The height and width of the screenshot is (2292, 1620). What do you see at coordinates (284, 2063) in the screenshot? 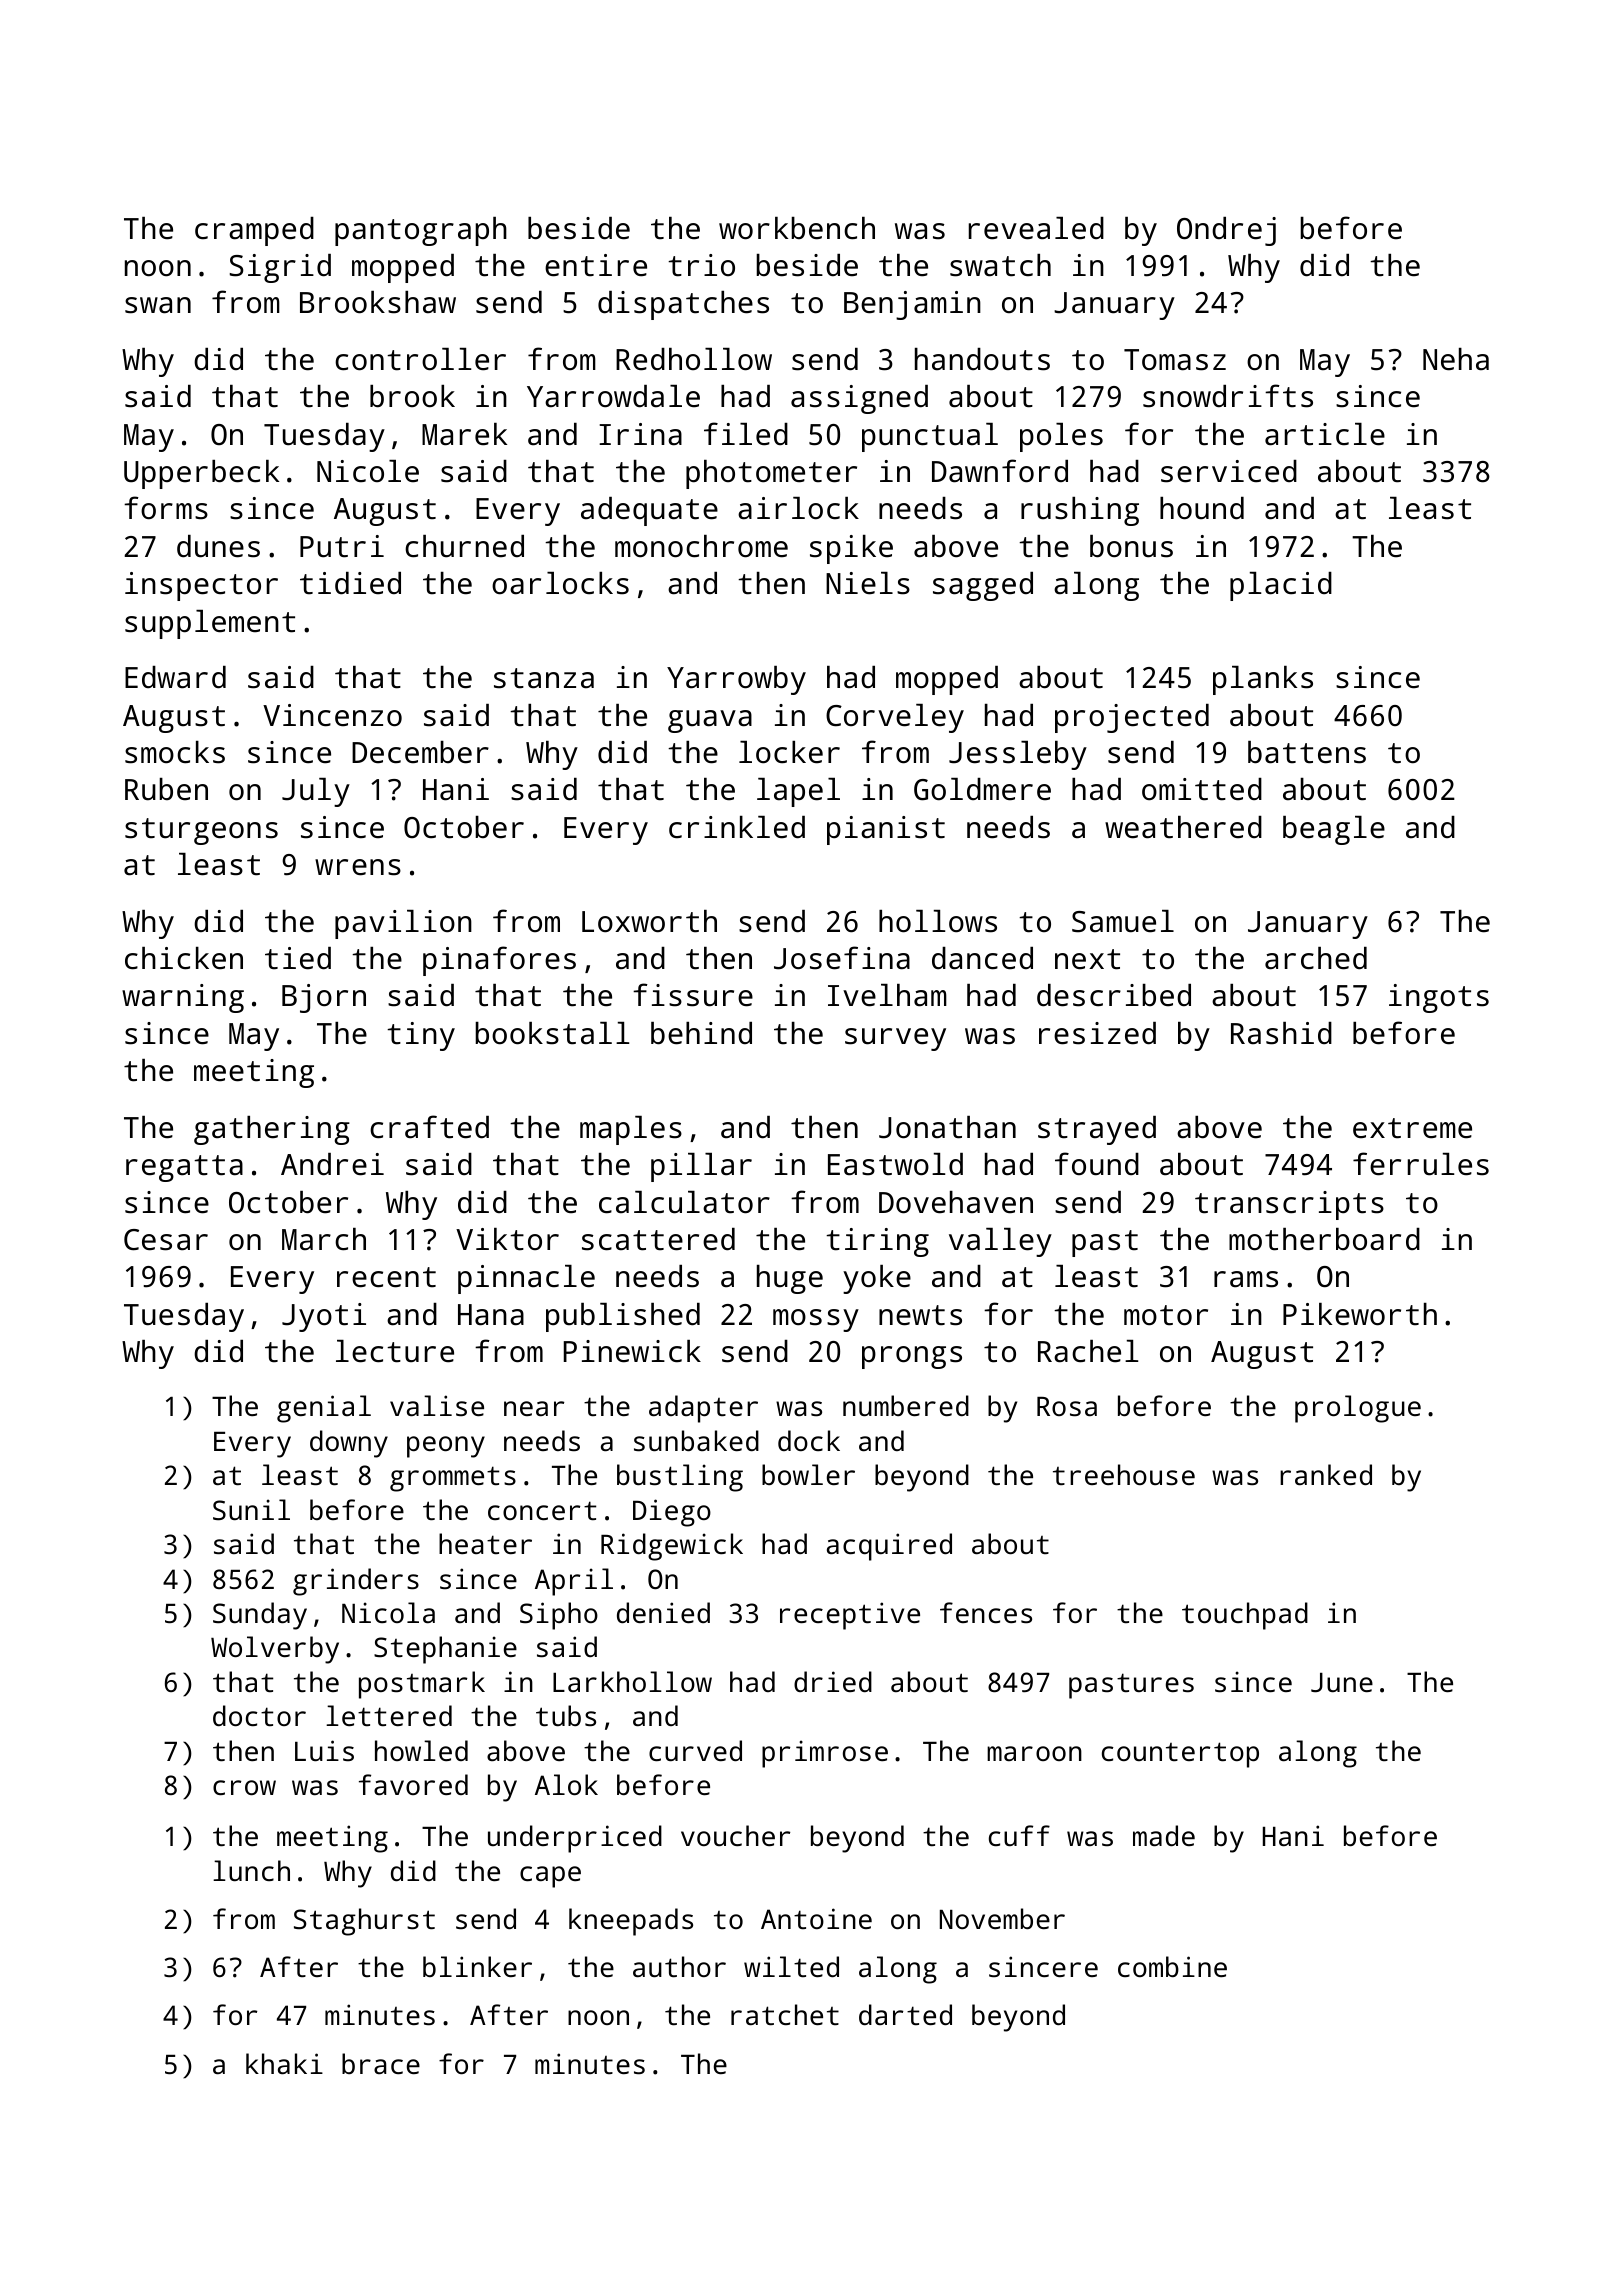
I see `khaki` at bounding box center [284, 2063].
